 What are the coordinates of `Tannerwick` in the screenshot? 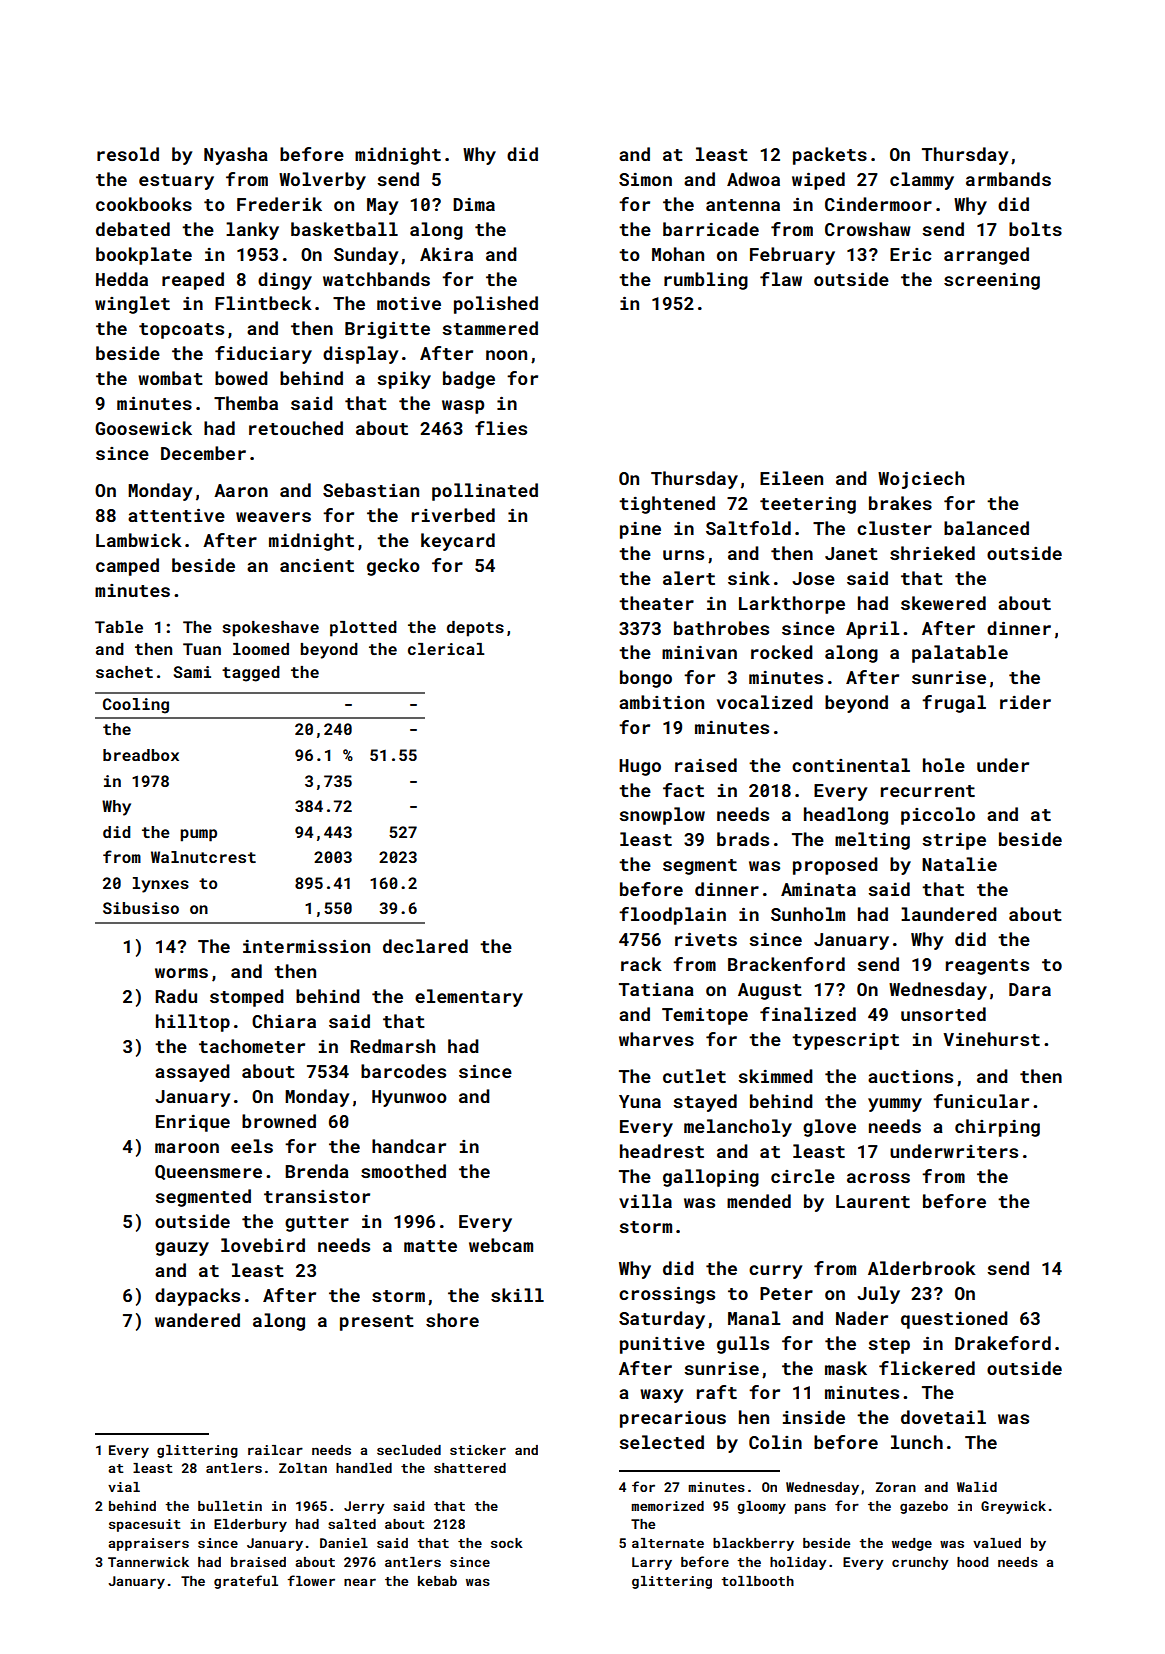 It's located at (148, 1562).
